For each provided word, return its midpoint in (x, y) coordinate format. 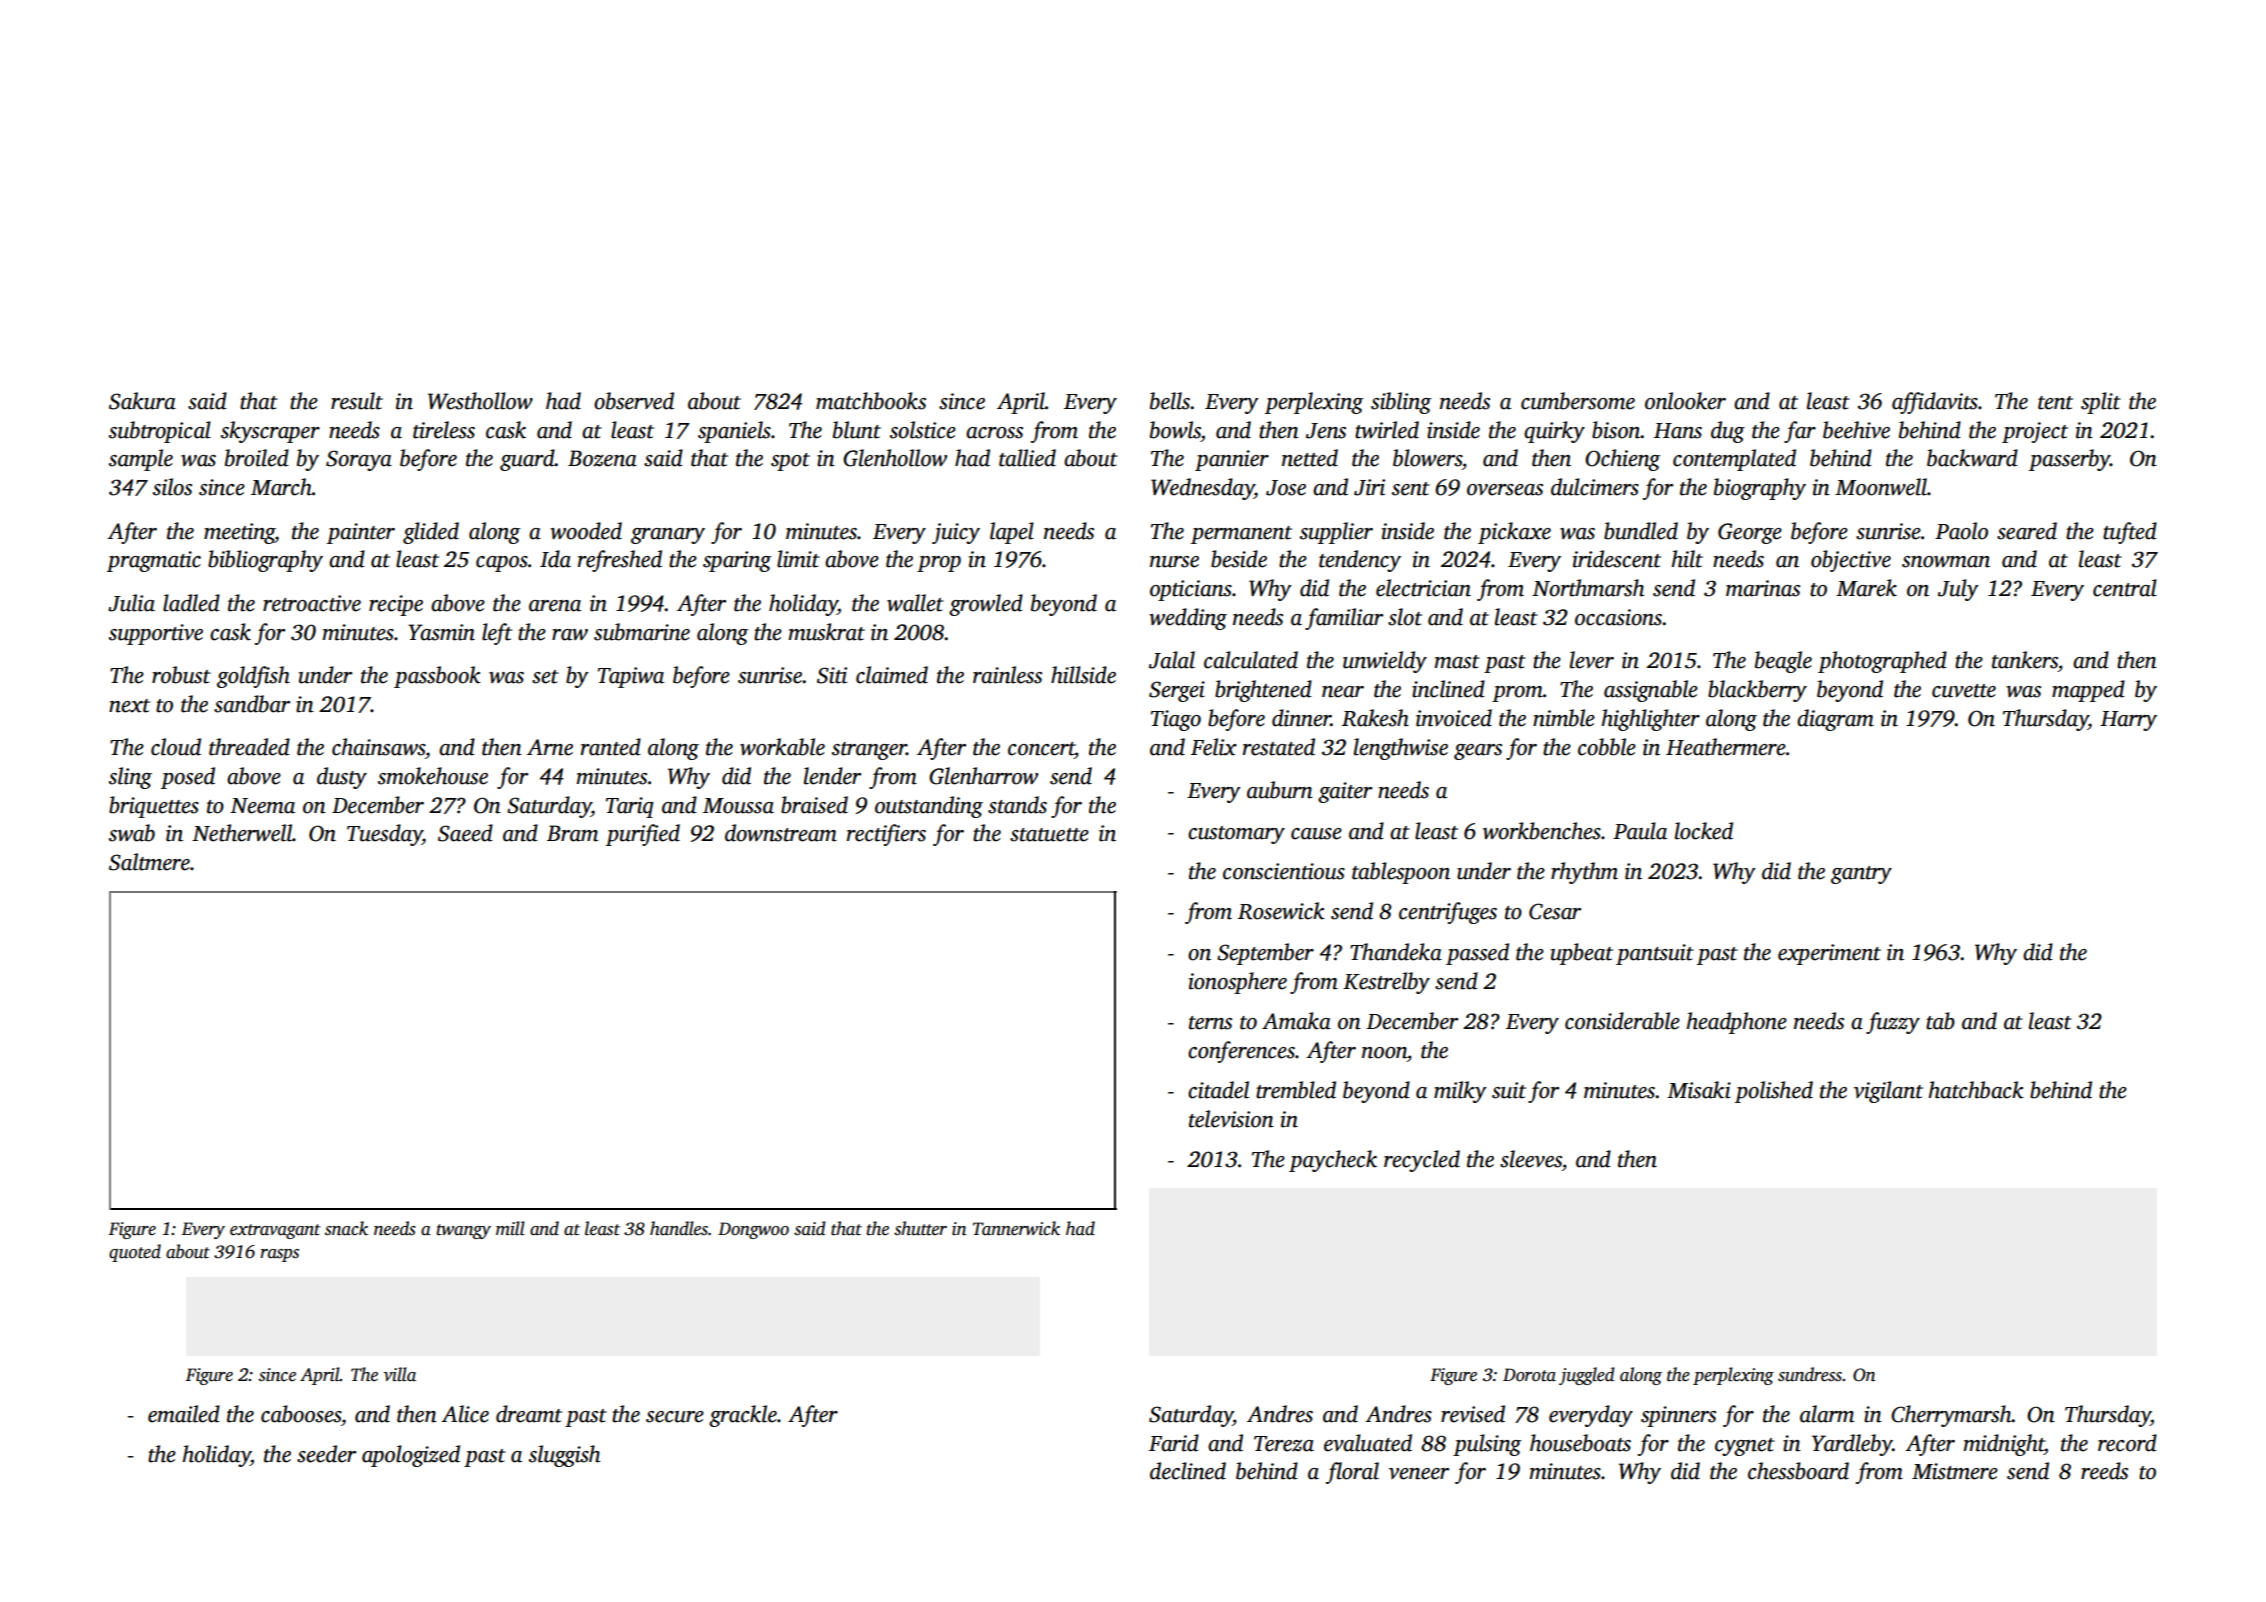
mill (510, 1228)
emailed (184, 1414)
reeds (2104, 1471)
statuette (1049, 835)
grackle (743, 1416)
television (1231, 1119)
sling (130, 778)
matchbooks (871, 401)
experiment (1829, 954)
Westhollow (480, 401)
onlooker (1685, 401)
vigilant (1888, 1092)
